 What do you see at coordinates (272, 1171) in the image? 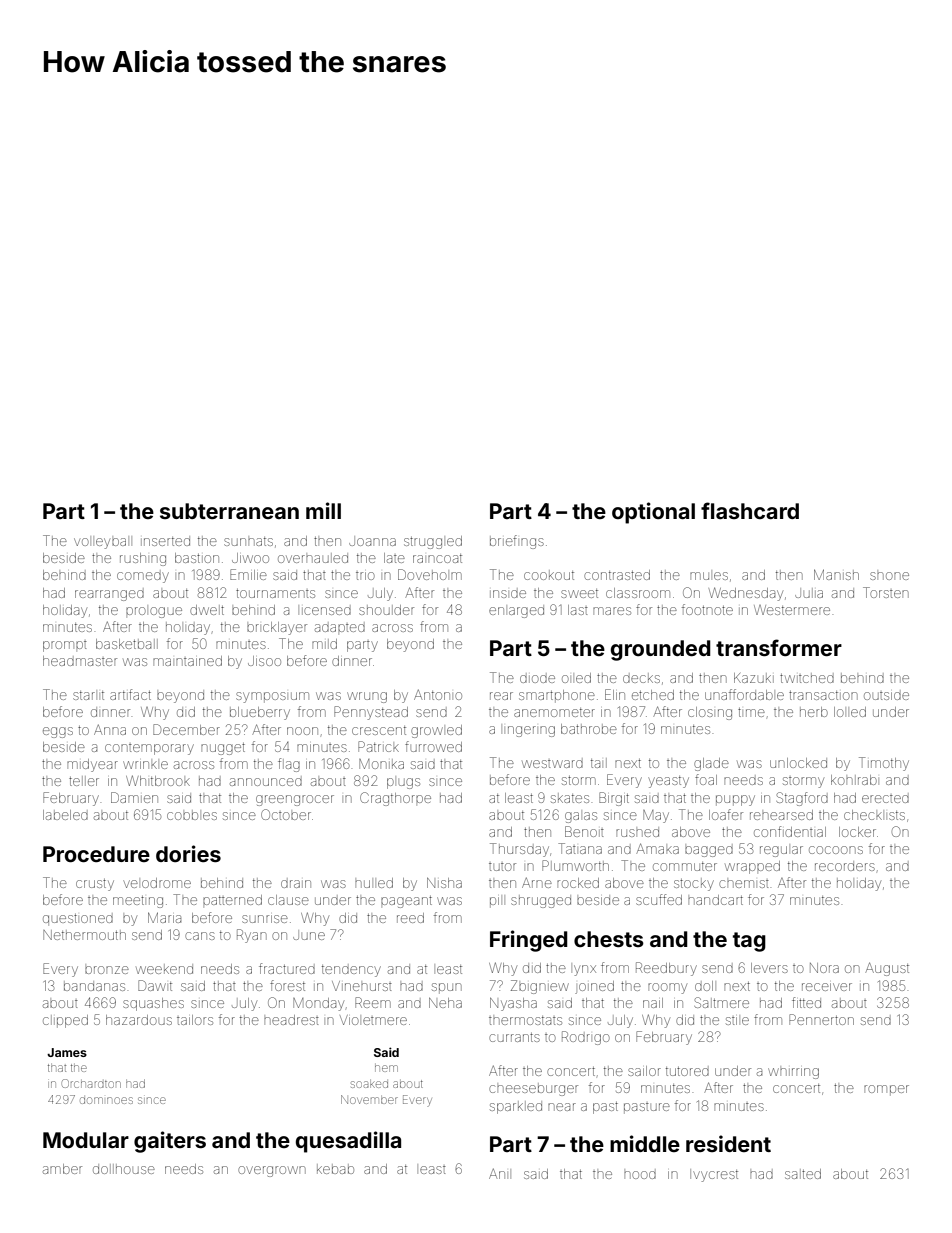
I see `overgrown` at bounding box center [272, 1171].
